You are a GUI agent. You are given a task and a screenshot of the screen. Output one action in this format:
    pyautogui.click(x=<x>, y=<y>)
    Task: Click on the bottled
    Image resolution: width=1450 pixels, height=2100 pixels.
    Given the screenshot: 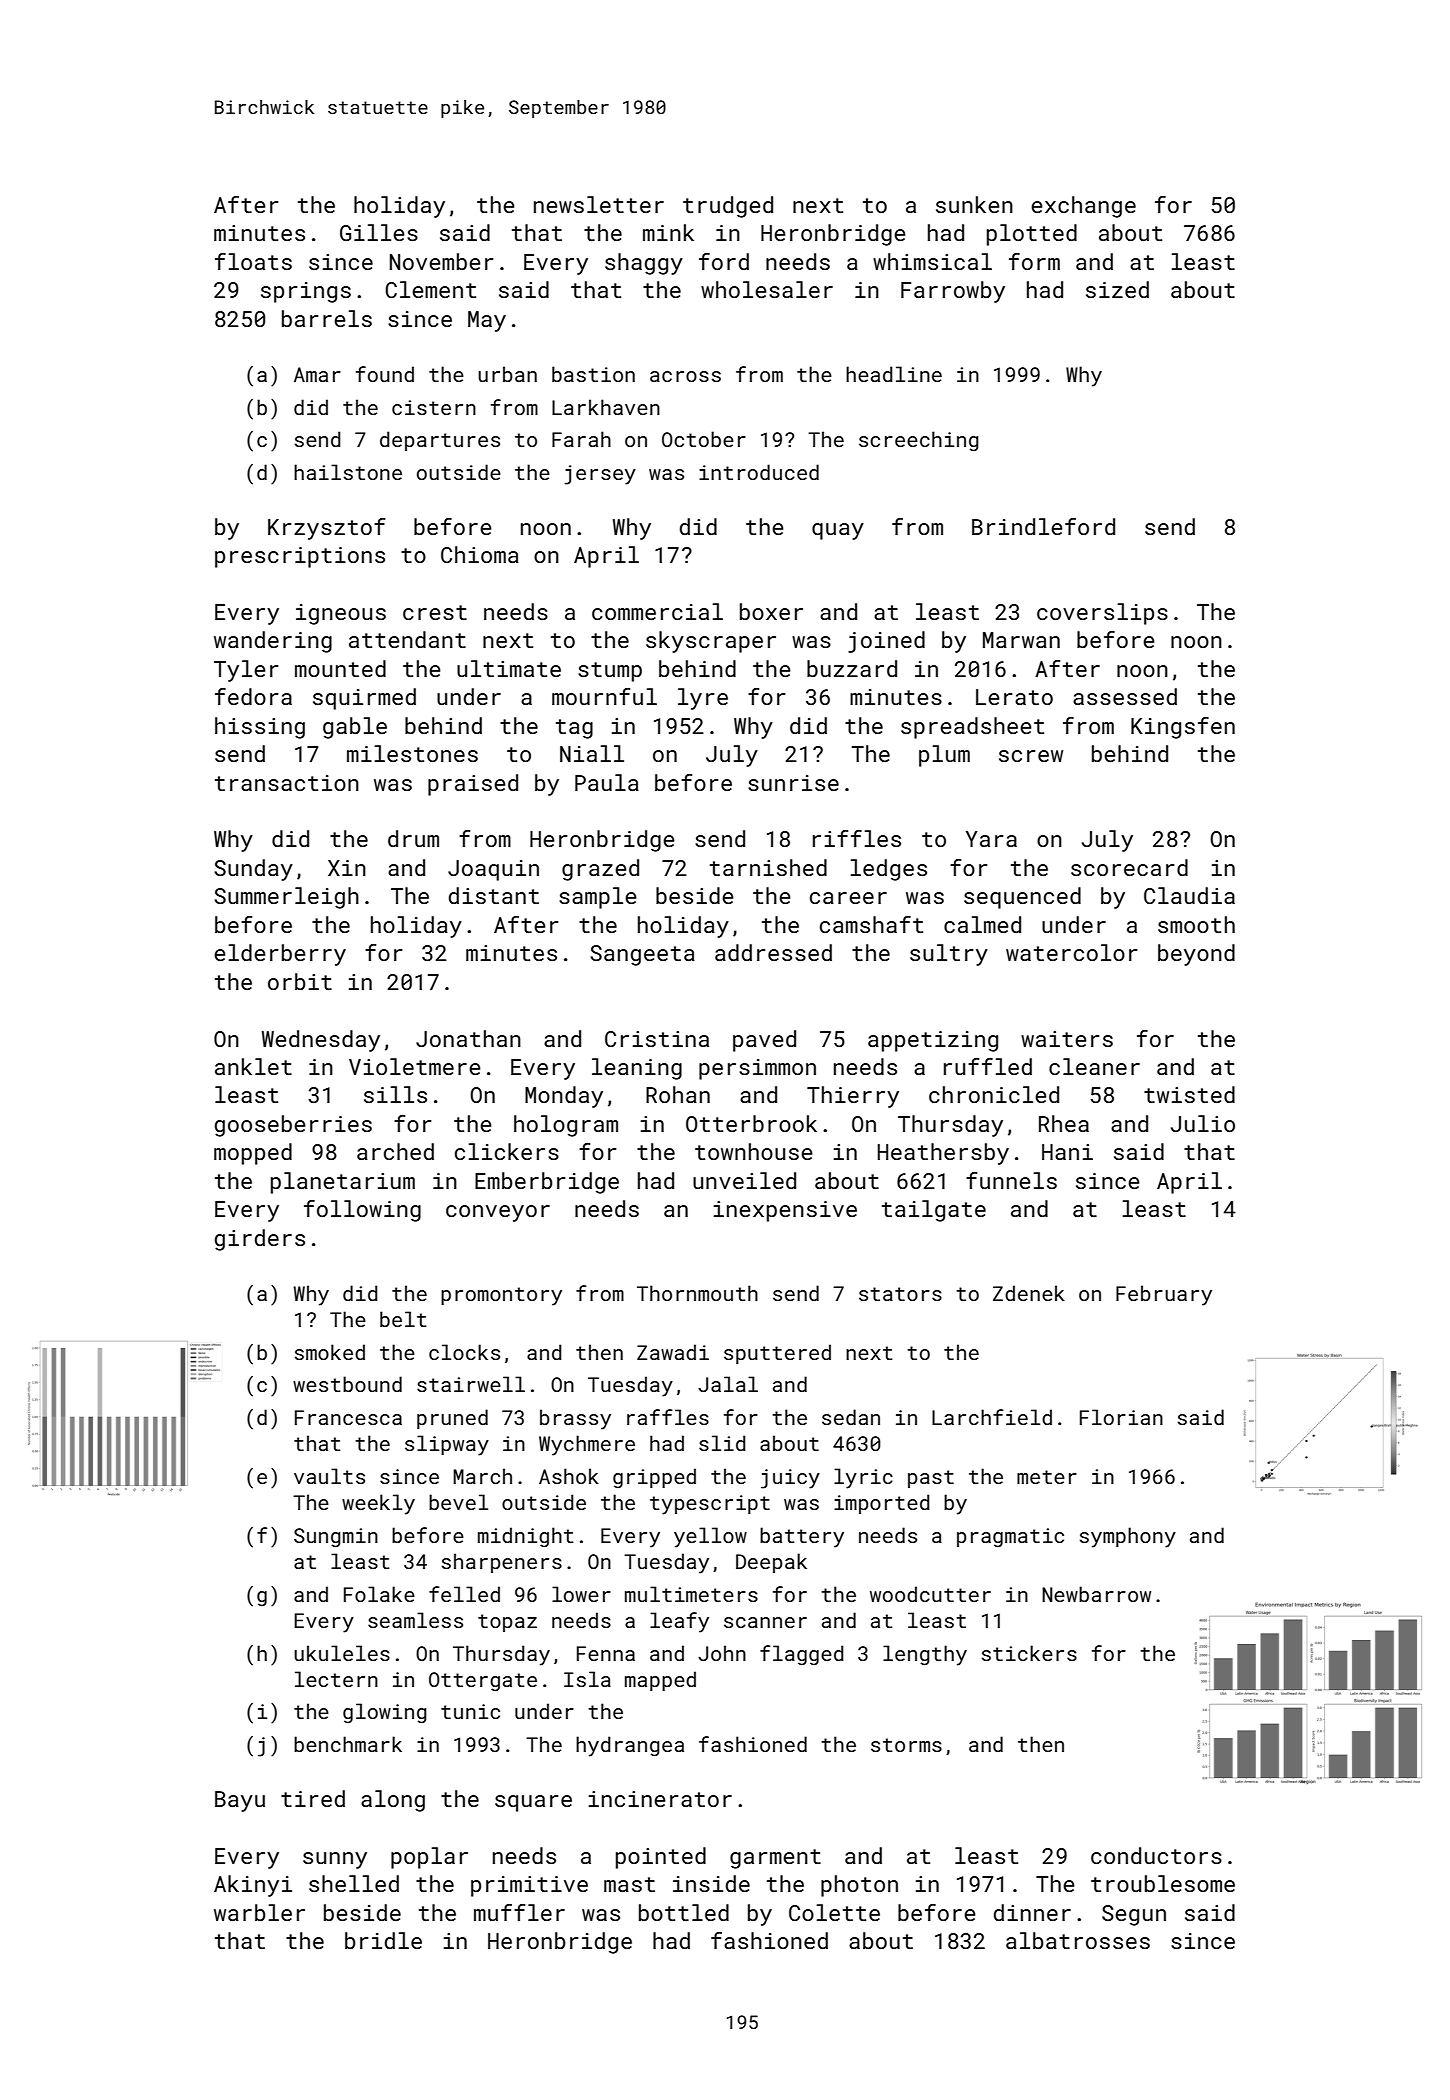 What is the action you would take?
    pyautogui.click(x=684, y=1912)
